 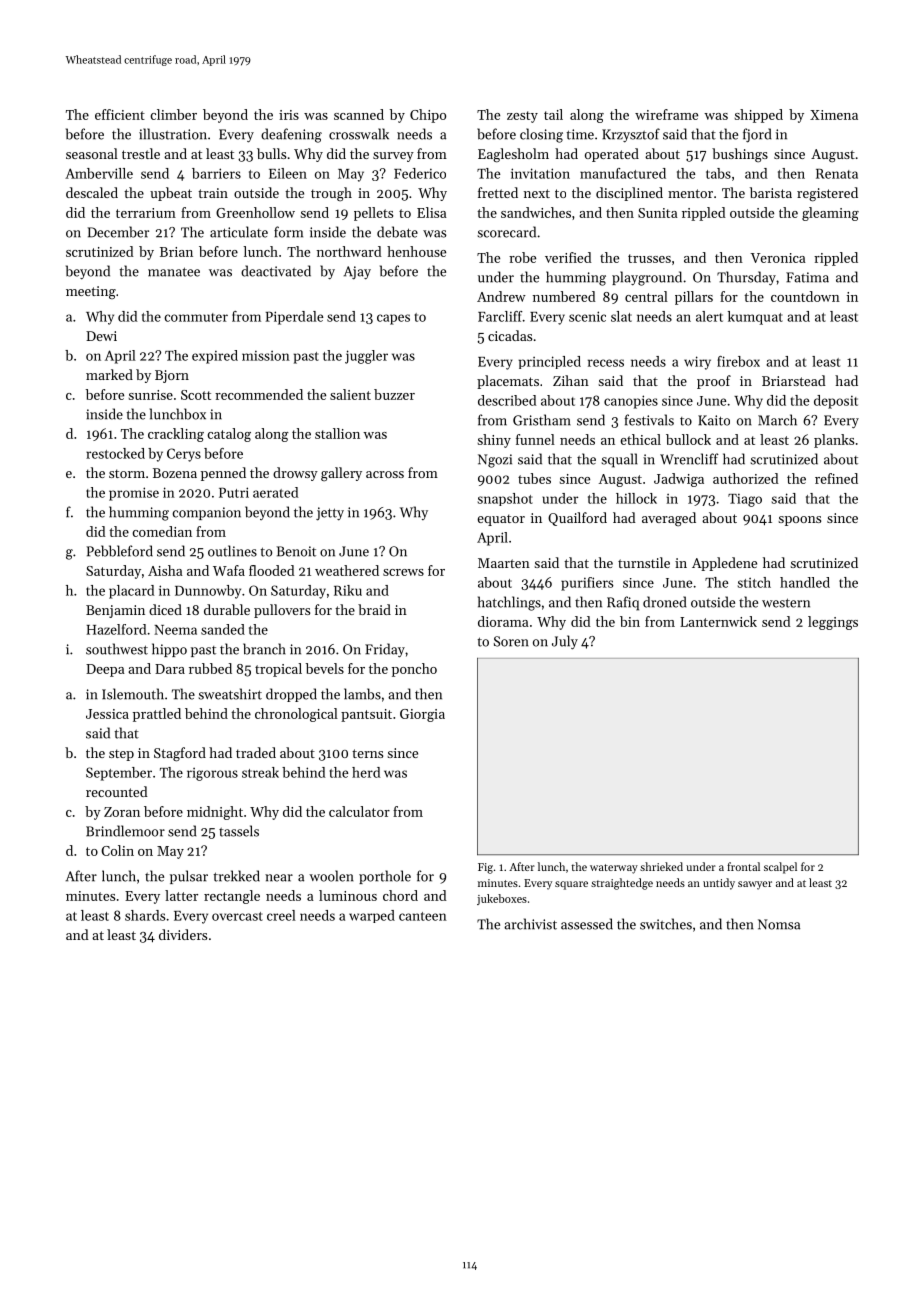 What do you see at coordinates (116, 629) in the screenshot?
I see `Hazelford` at bounding box center [116, 629].
